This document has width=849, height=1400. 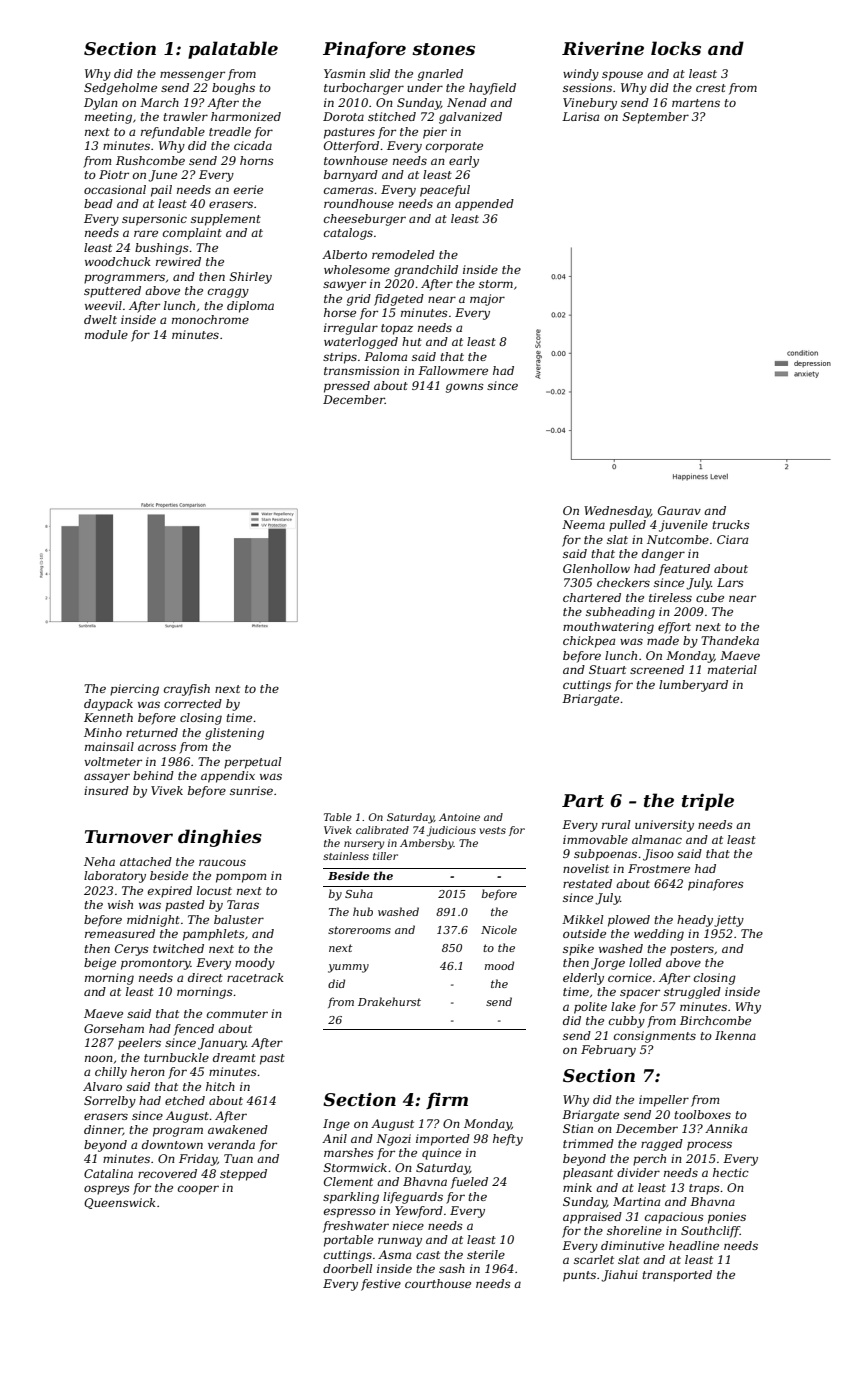 I want to click on martens, so click(x=696, y=103).
